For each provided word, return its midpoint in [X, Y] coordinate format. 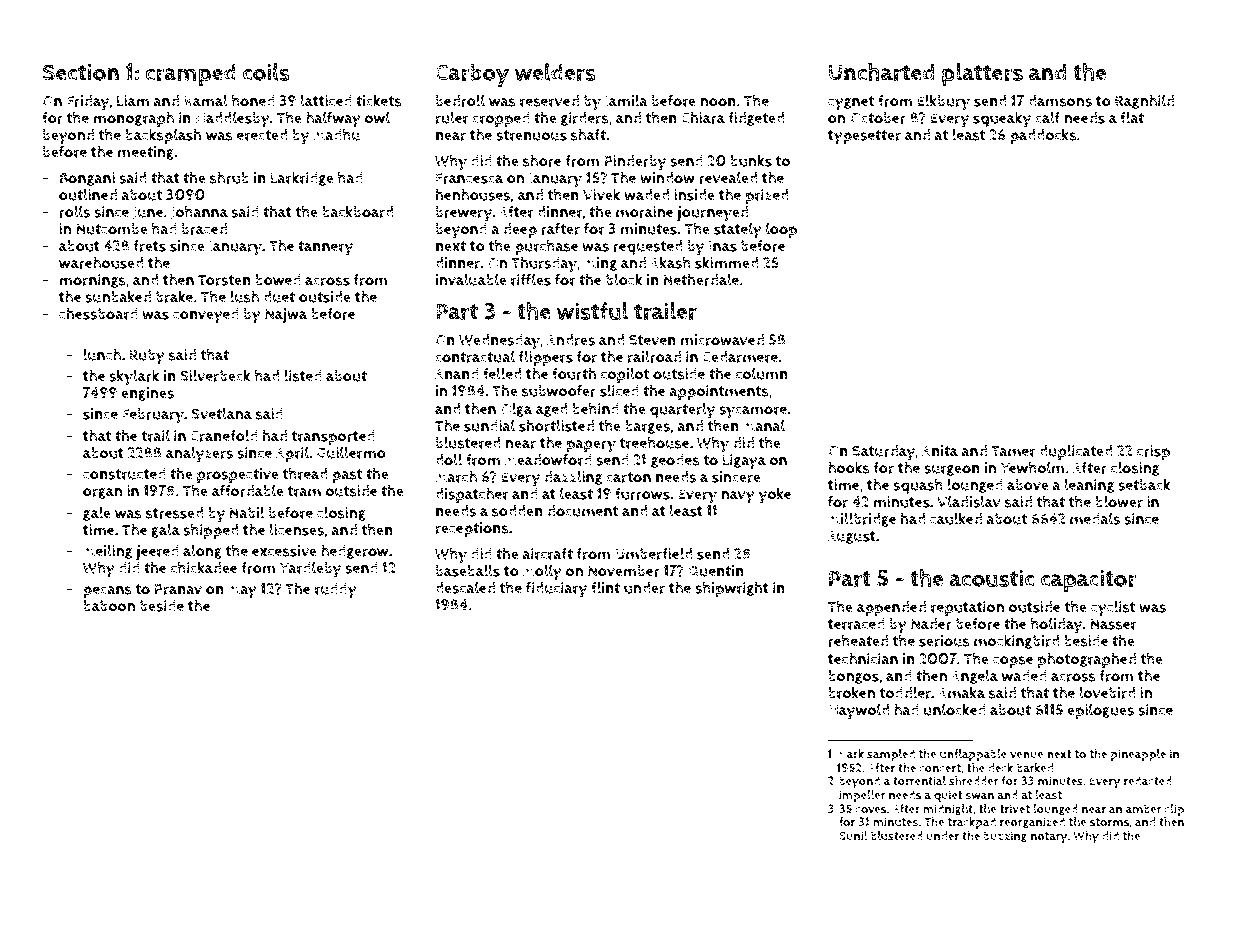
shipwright [732, 589]
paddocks [1043, 136]
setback [1144, 484]
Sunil [853, 836]
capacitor [1089, 581]
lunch [102, 354]
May [242, 591]
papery [591, 446]
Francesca [470, 178]
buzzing [1005, 837]
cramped [190, 75]
